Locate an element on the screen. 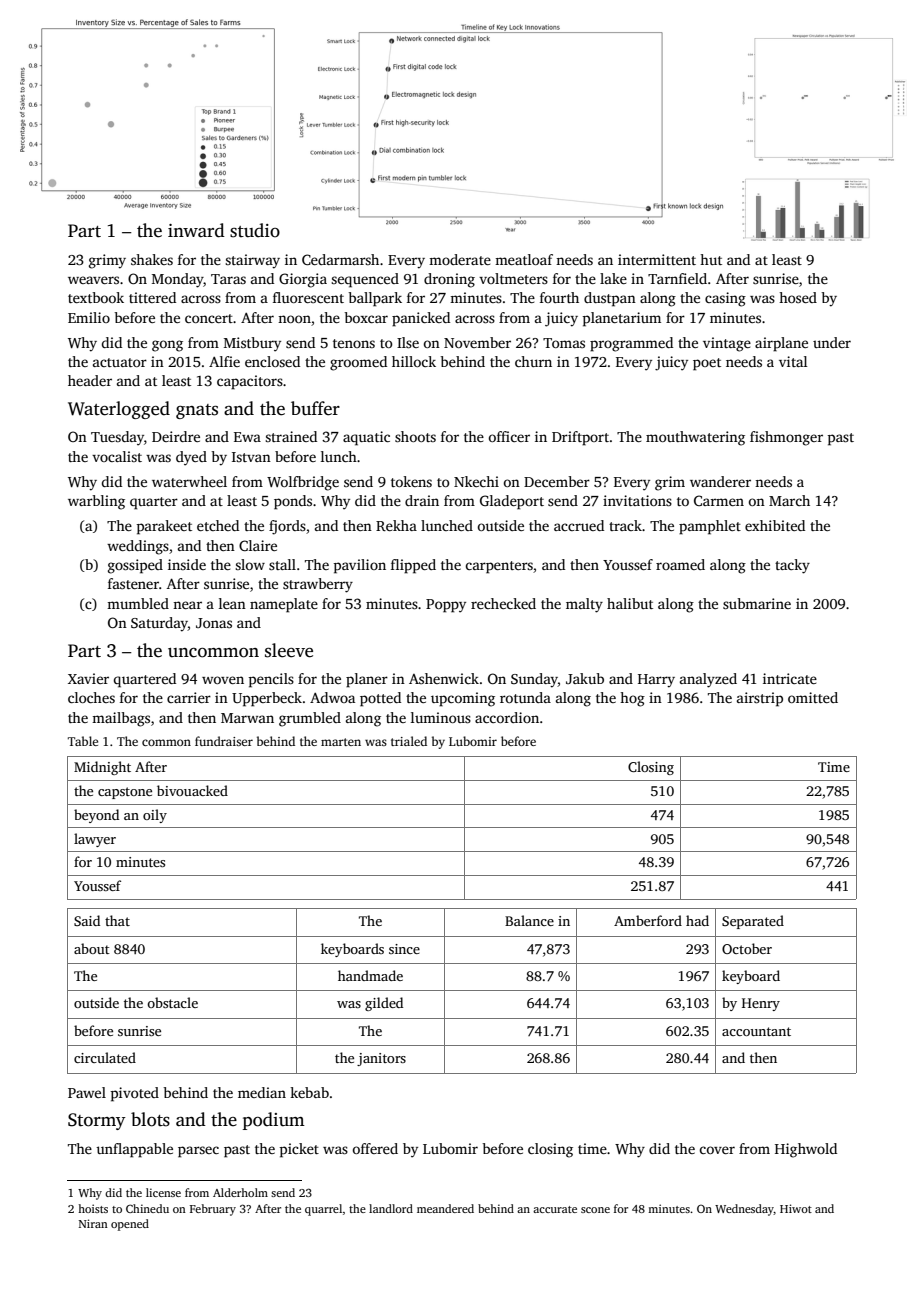 The width and height of the screenshot is (924, 1308). landlord is located at coordinates (391, 1208).
